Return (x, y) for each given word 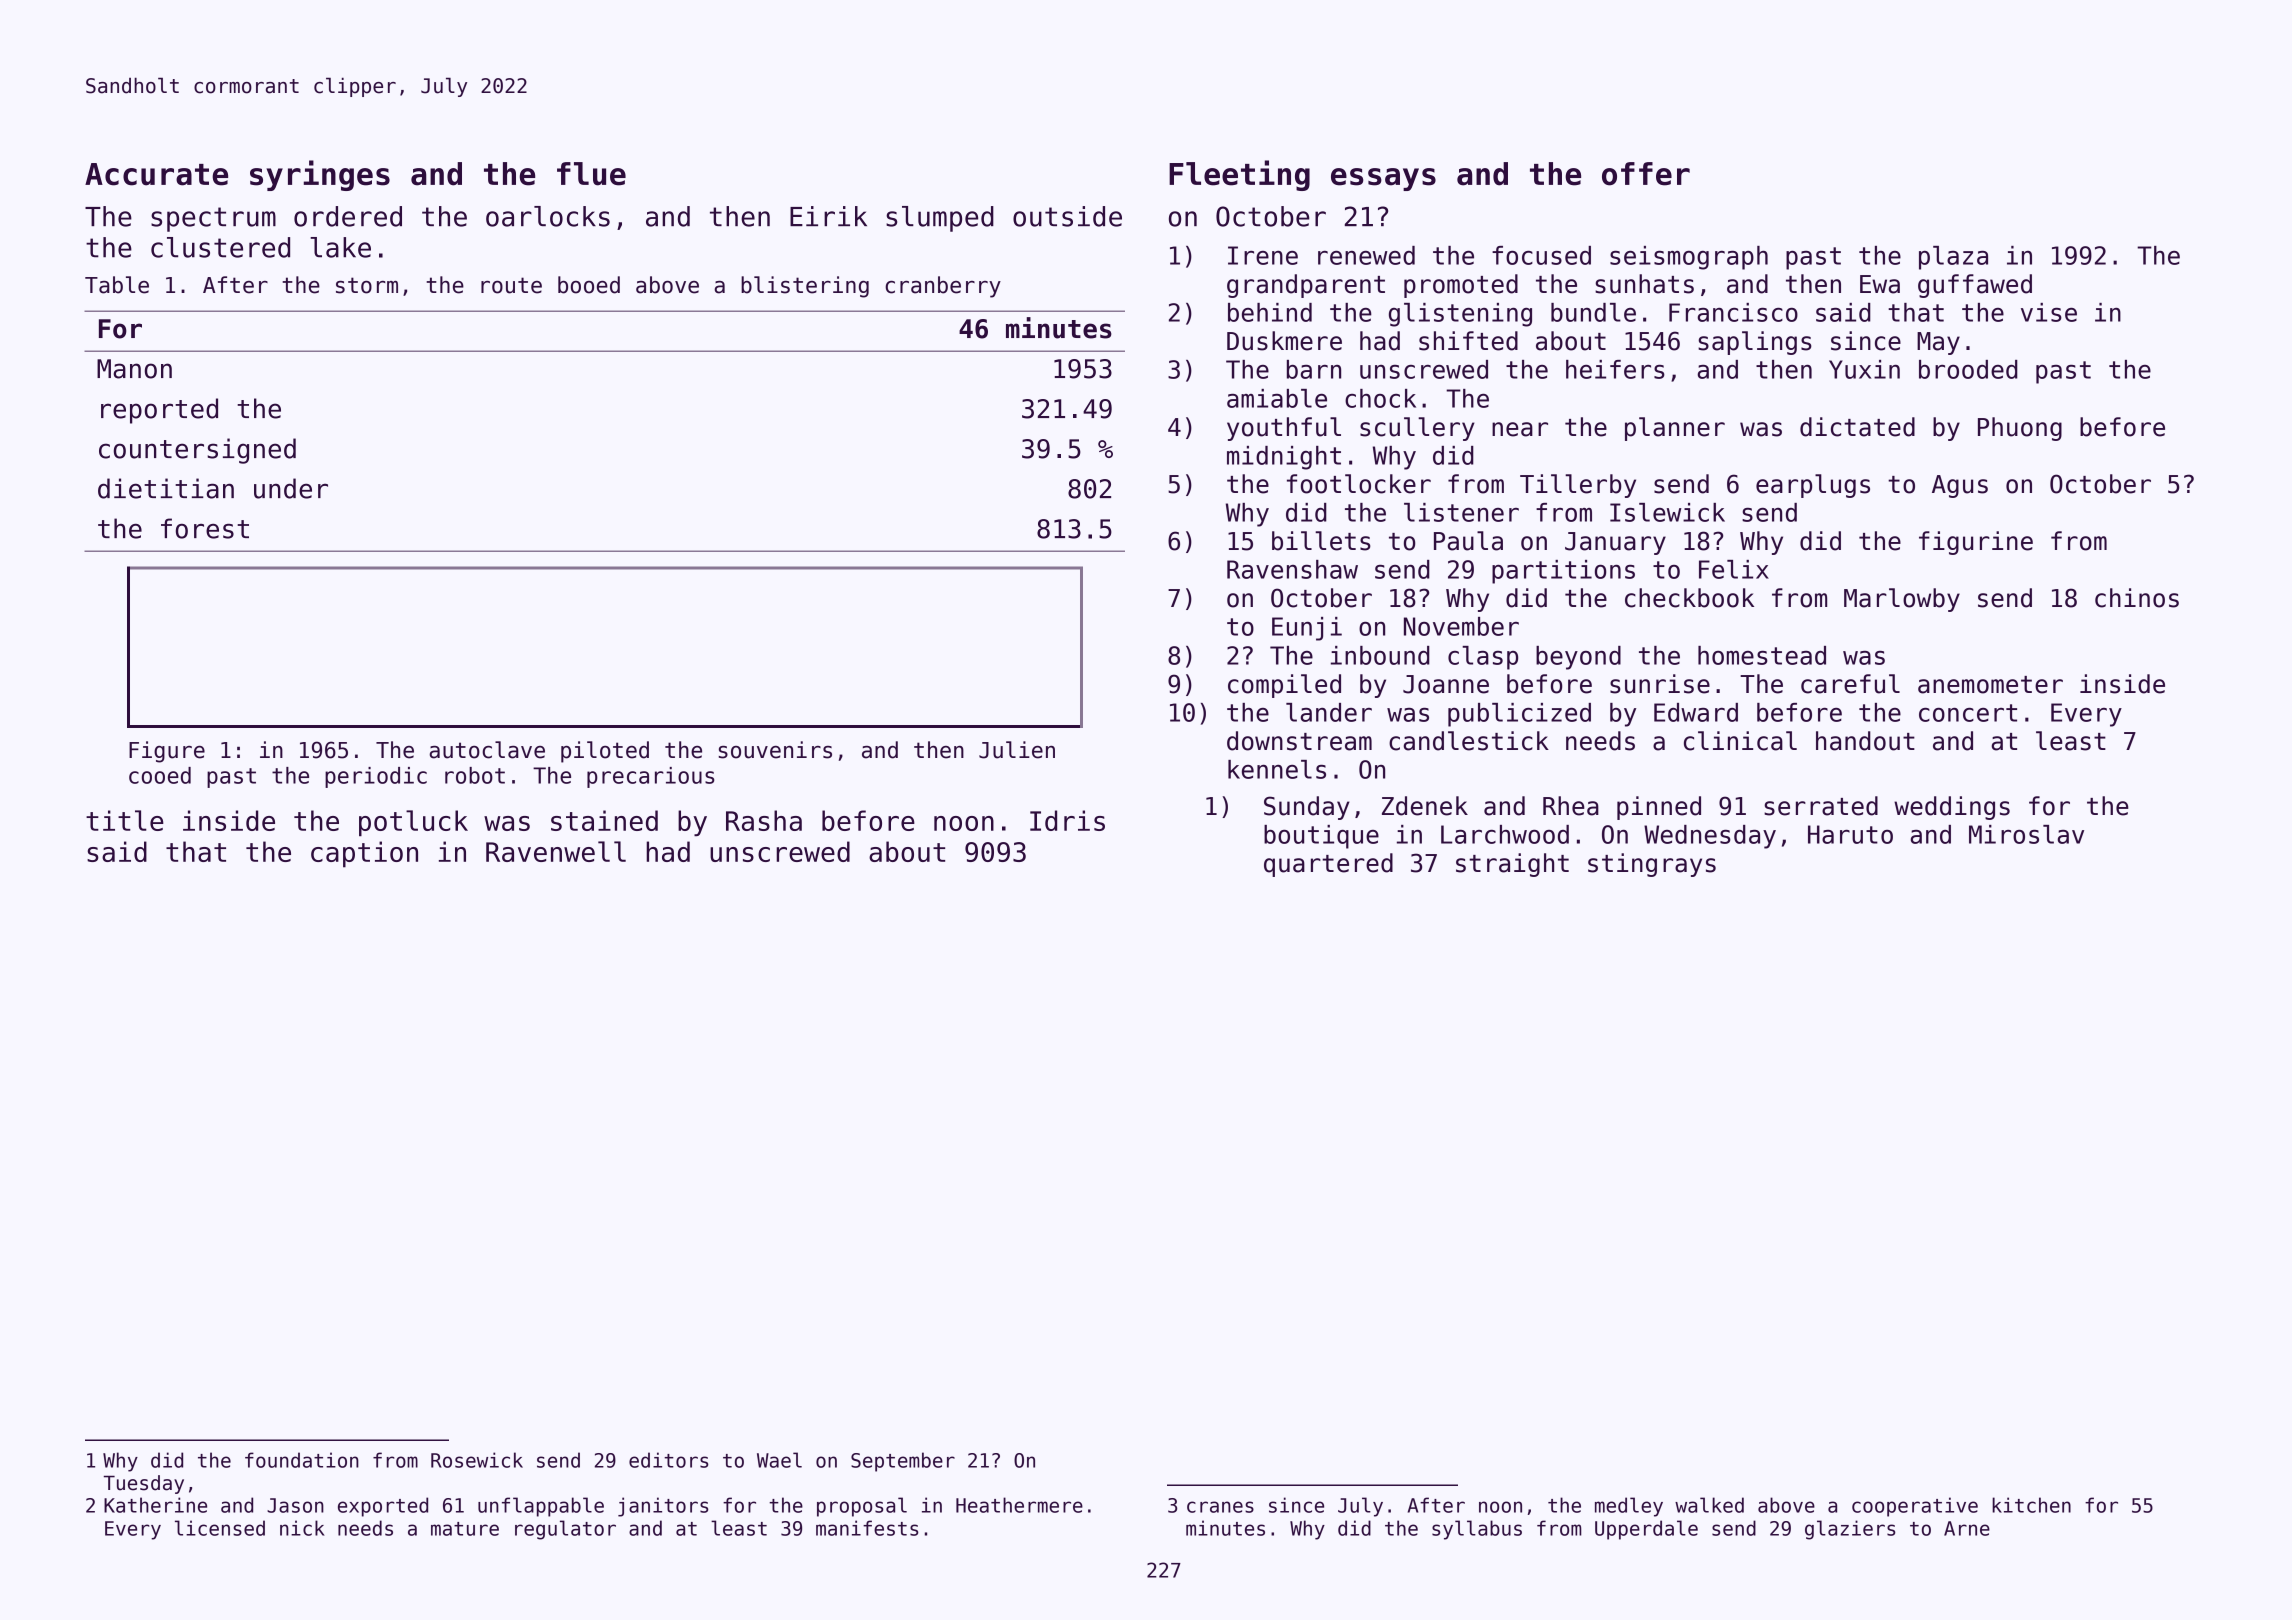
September (903, 1462)
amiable (1277, 398)
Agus (1960, 486)
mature (465, 1529)
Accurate (156, 174)
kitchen (2031, 1505)
